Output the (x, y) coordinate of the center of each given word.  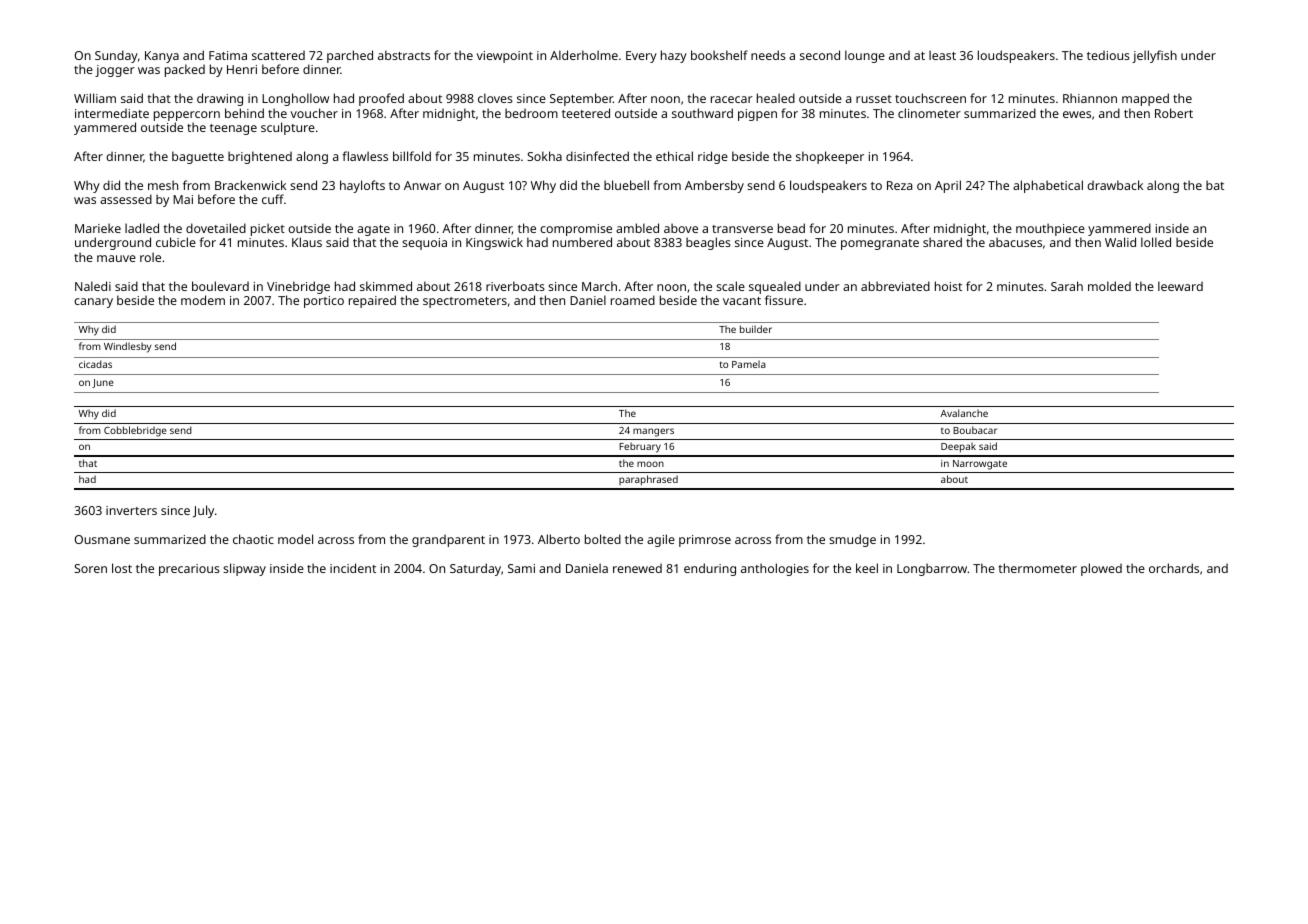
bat (1215, 185)
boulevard (220, 286)
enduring (710, 569)
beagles (708, 243)
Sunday (116, 56)
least (942, 55)
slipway (244, 569)
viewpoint (505, 57)
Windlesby (128, 347)
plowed (1101, 569)
